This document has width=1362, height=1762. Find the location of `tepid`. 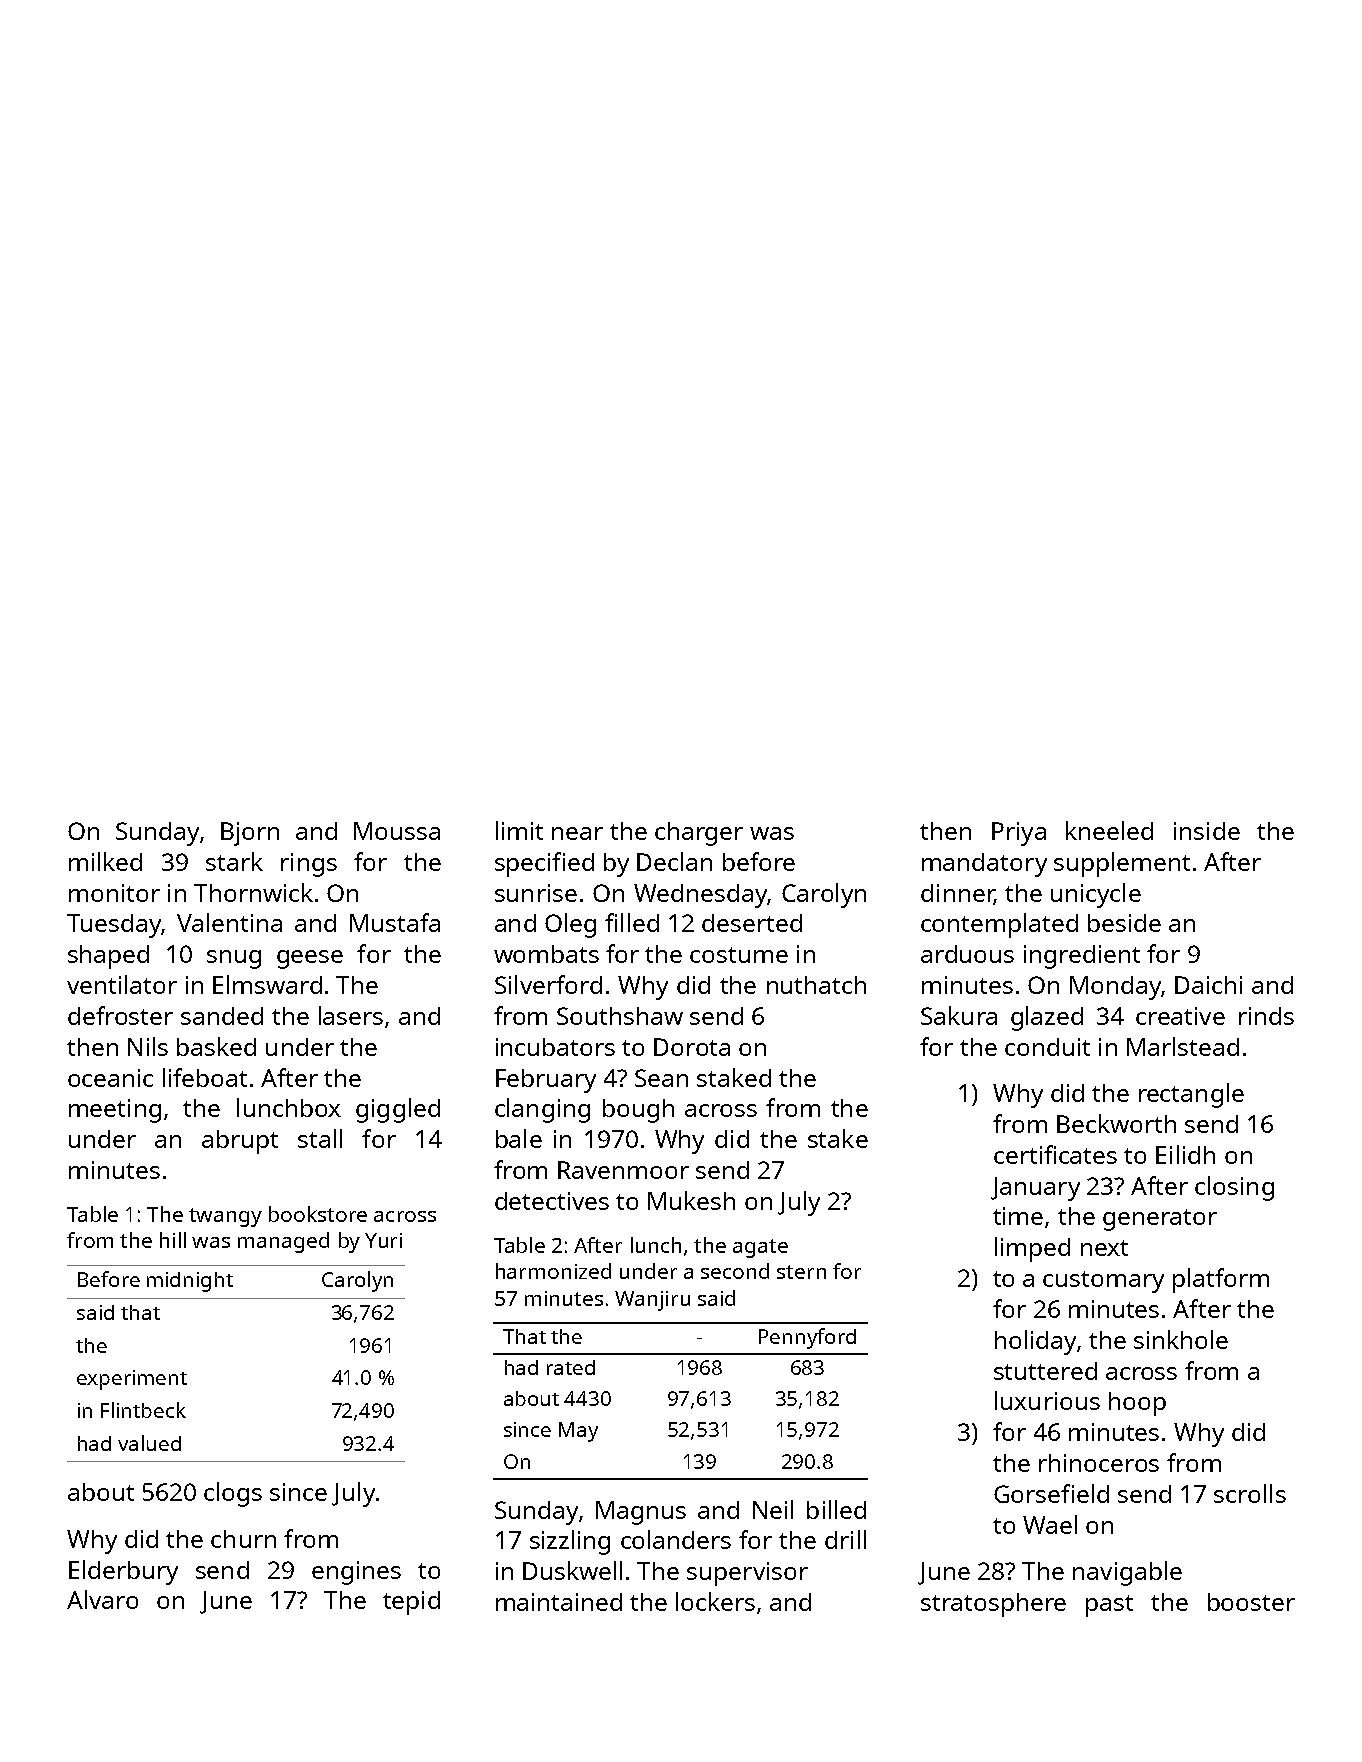

tepid is located at coordinates (411, 1603).
